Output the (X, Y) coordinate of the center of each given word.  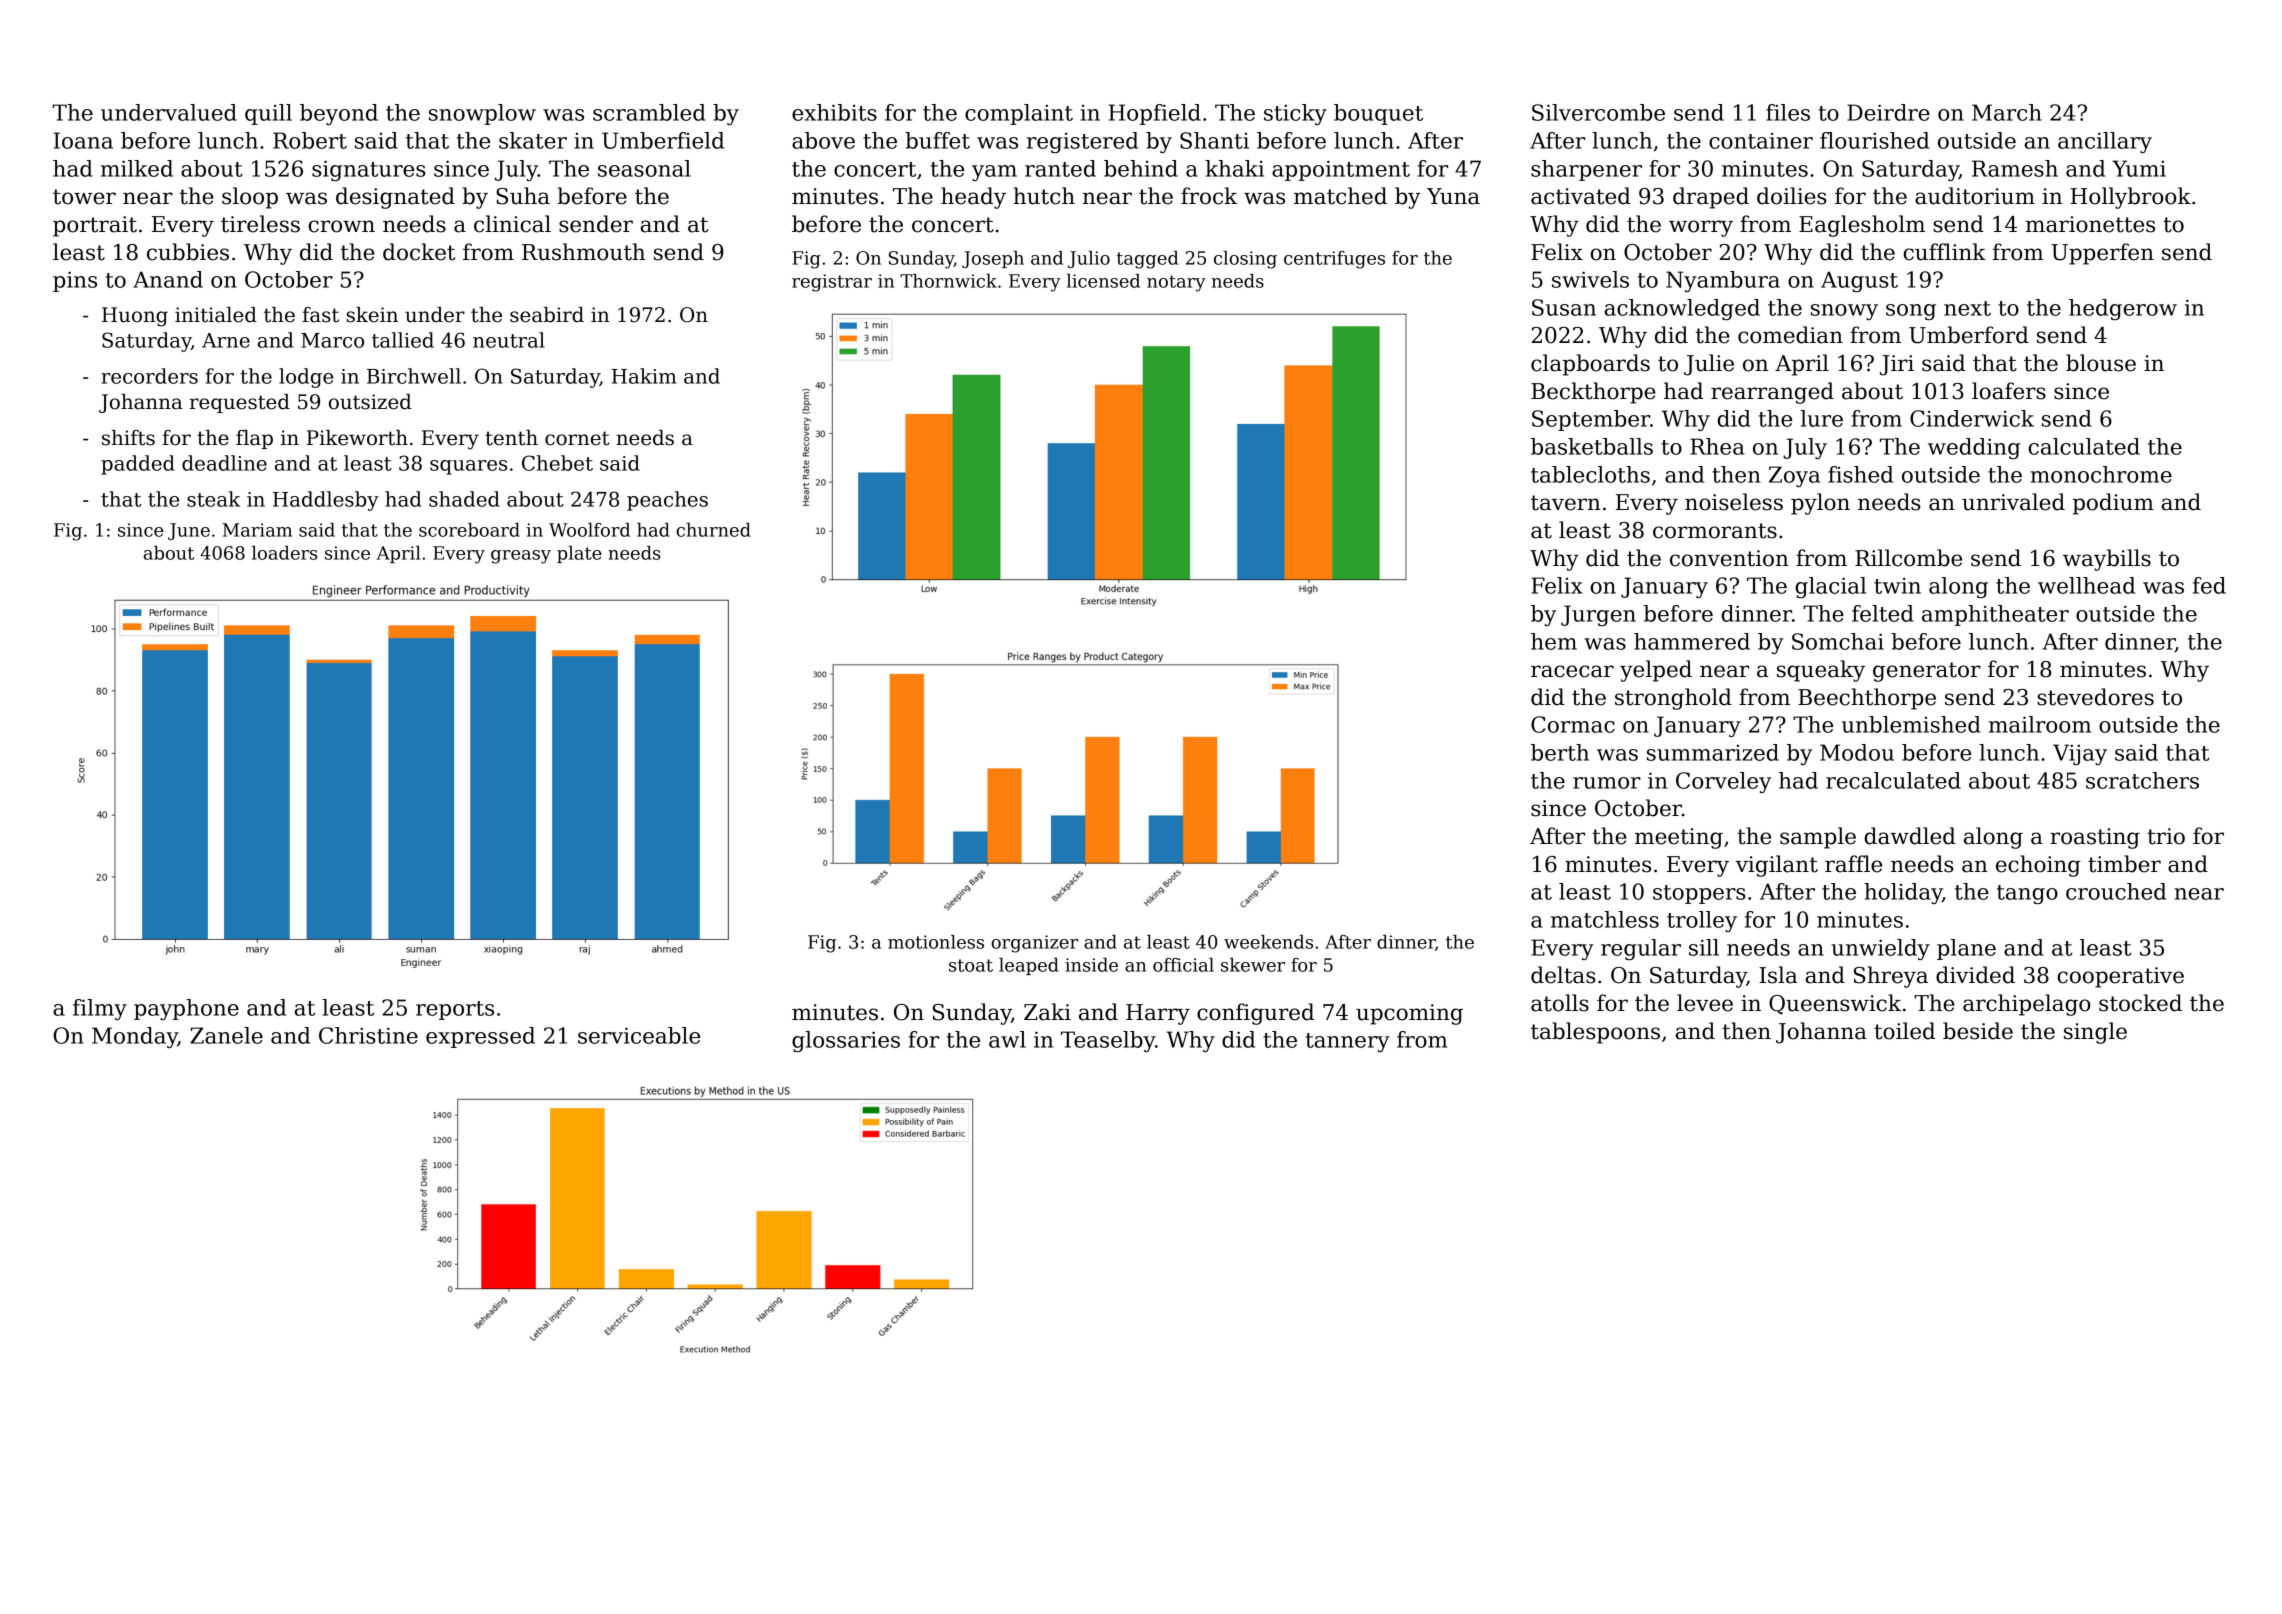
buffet (937, 140)
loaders (284, 553)
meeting (1679, 838)
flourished (1874, 140)
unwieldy (1880, 949)
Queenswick (1835, 1004)
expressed (480, 1037)
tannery (1348, 1042)
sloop (250, 198)
